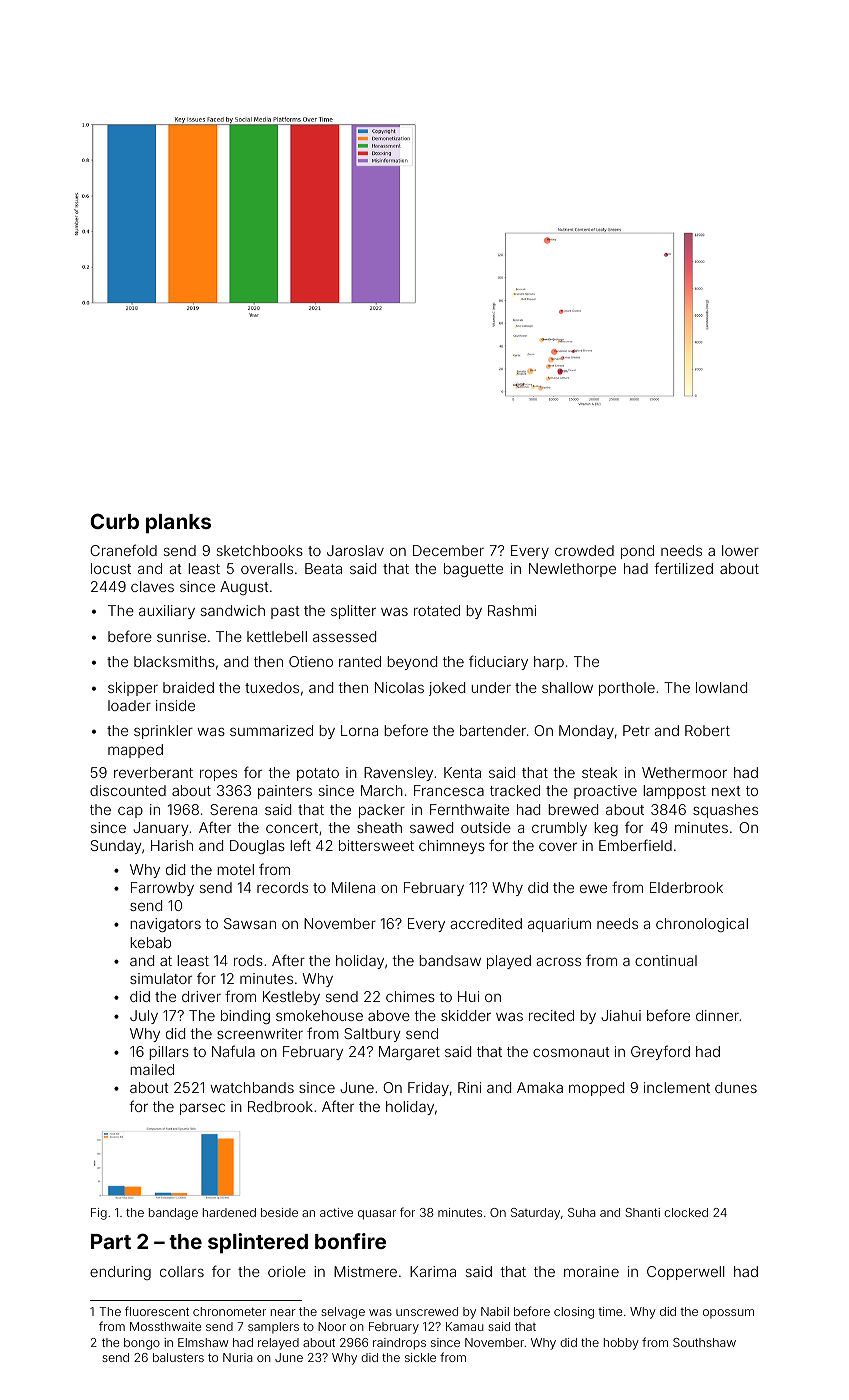  What do you see at coordinates (285, 612) in the screenshot?
I see `past` at bounding box center [285, 612].
